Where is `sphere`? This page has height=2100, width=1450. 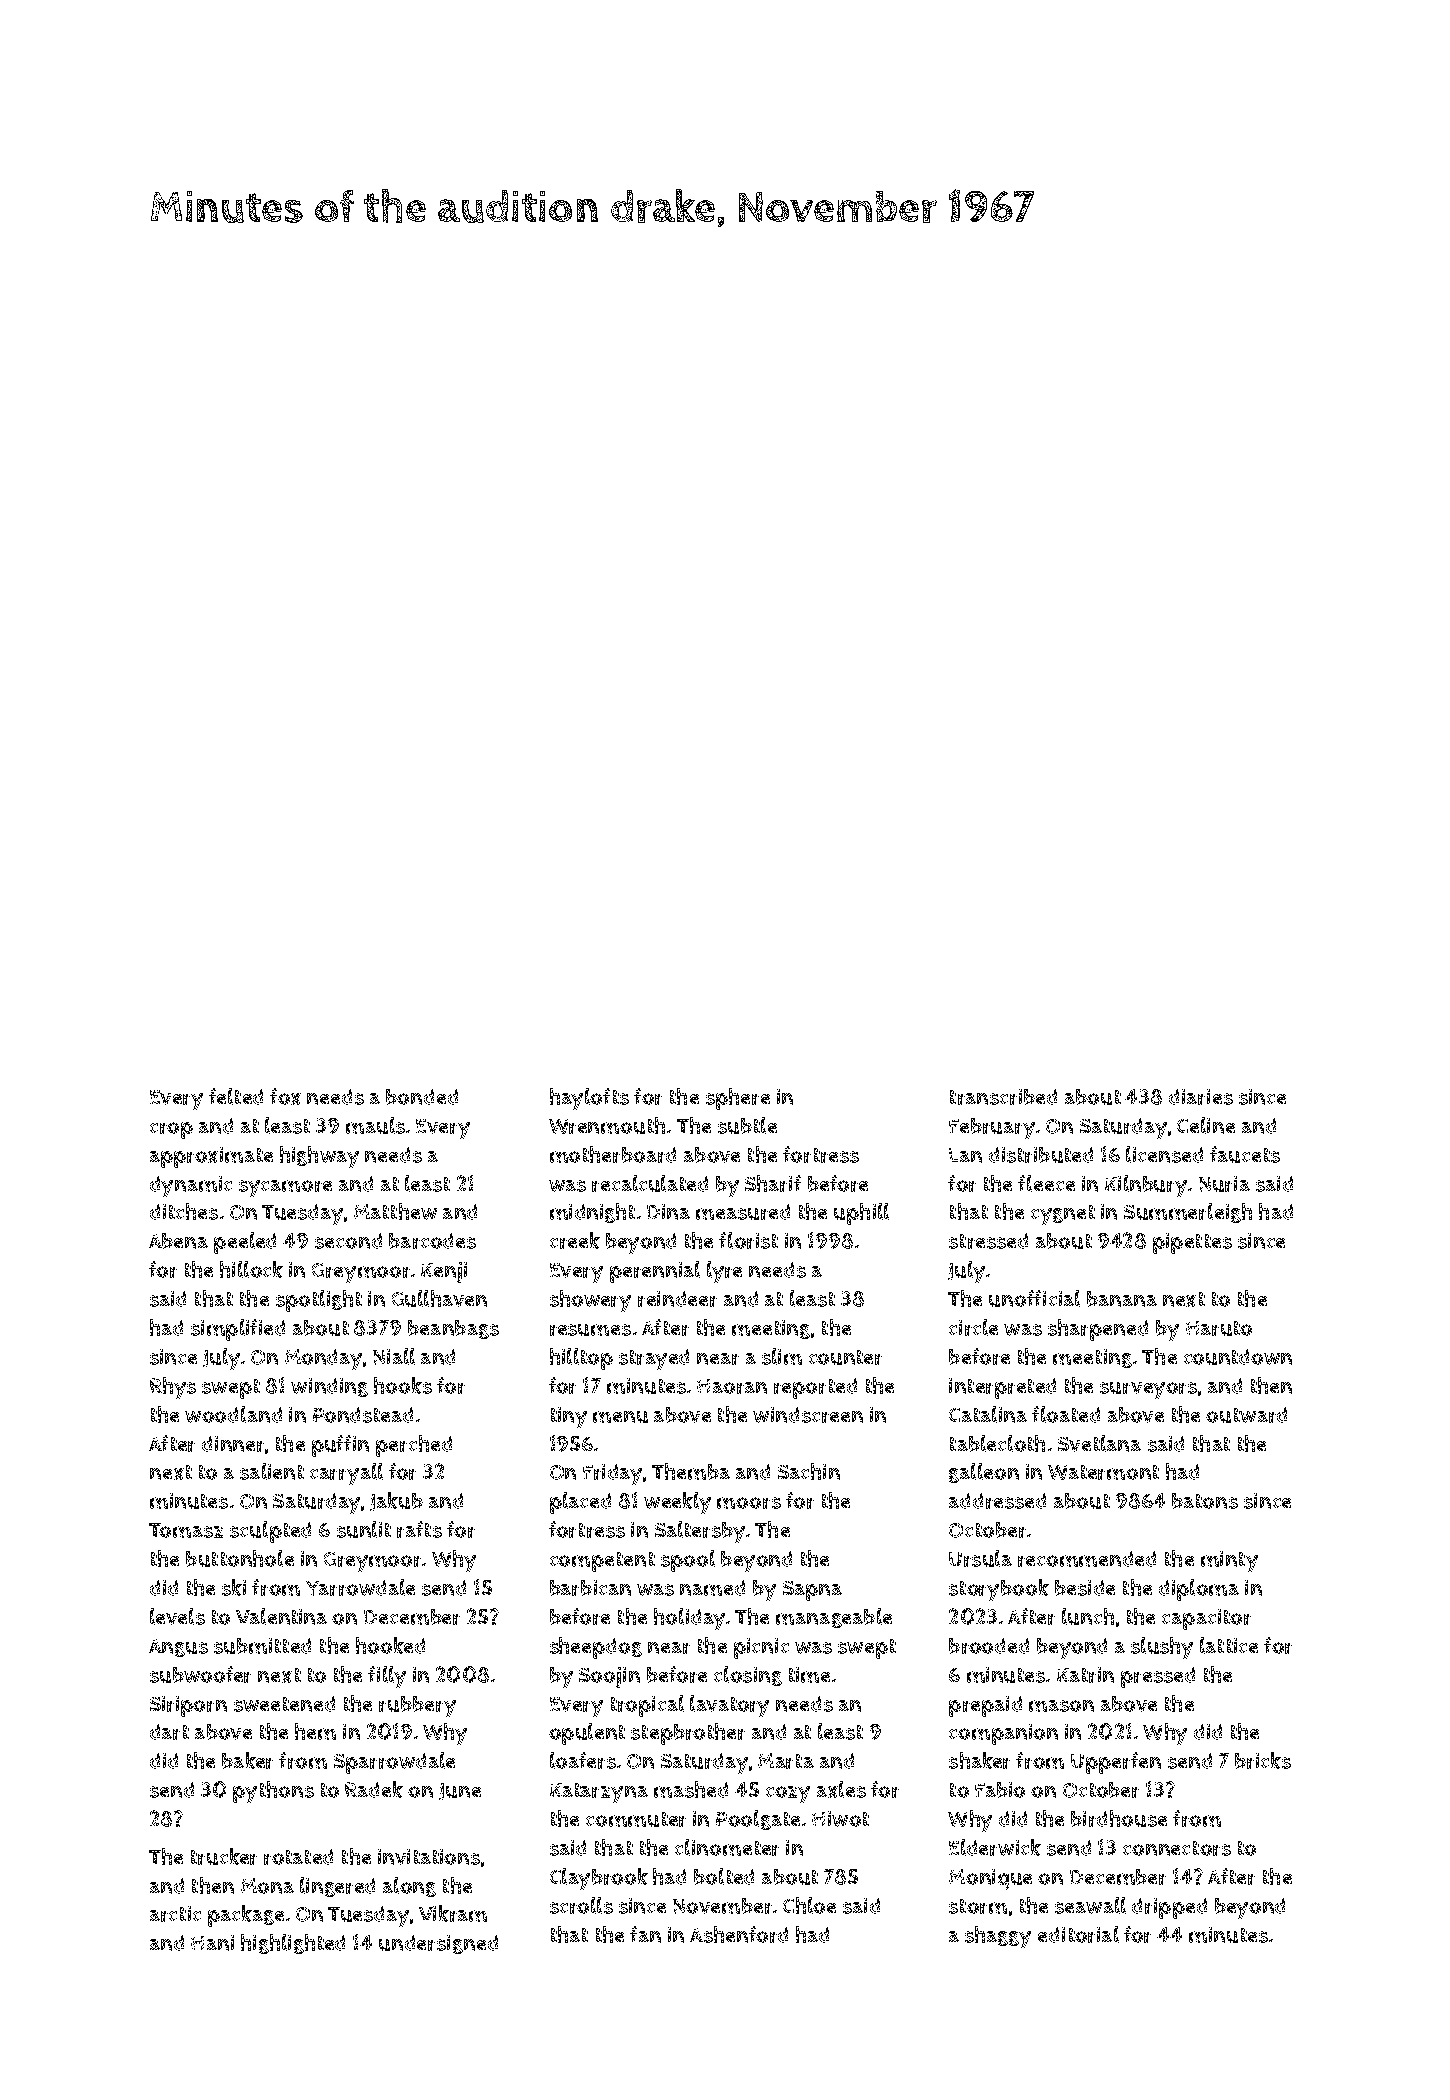
sphere is located at coordinates (738, 1099).
